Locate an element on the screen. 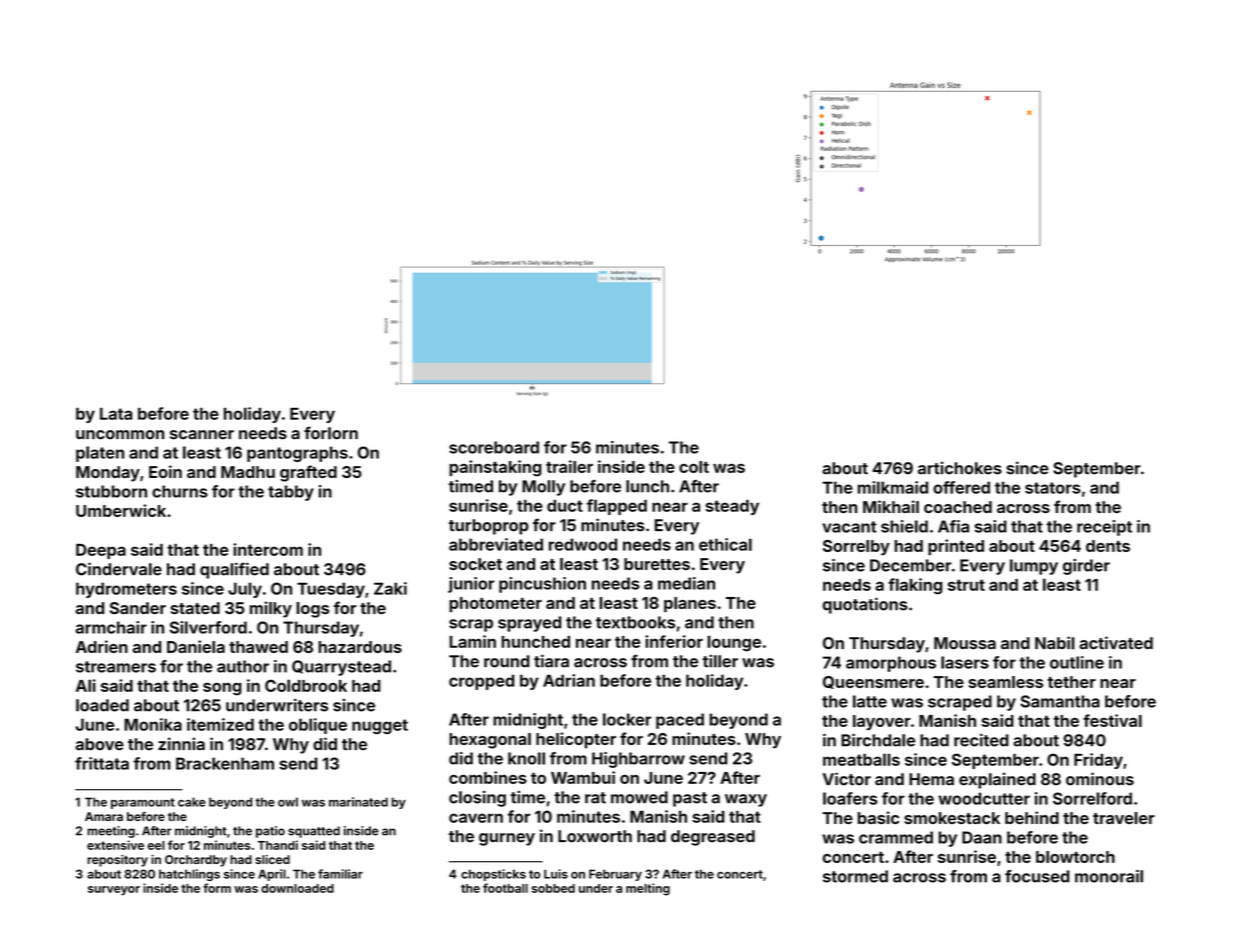  printed is located at coordinates (956, 547).
